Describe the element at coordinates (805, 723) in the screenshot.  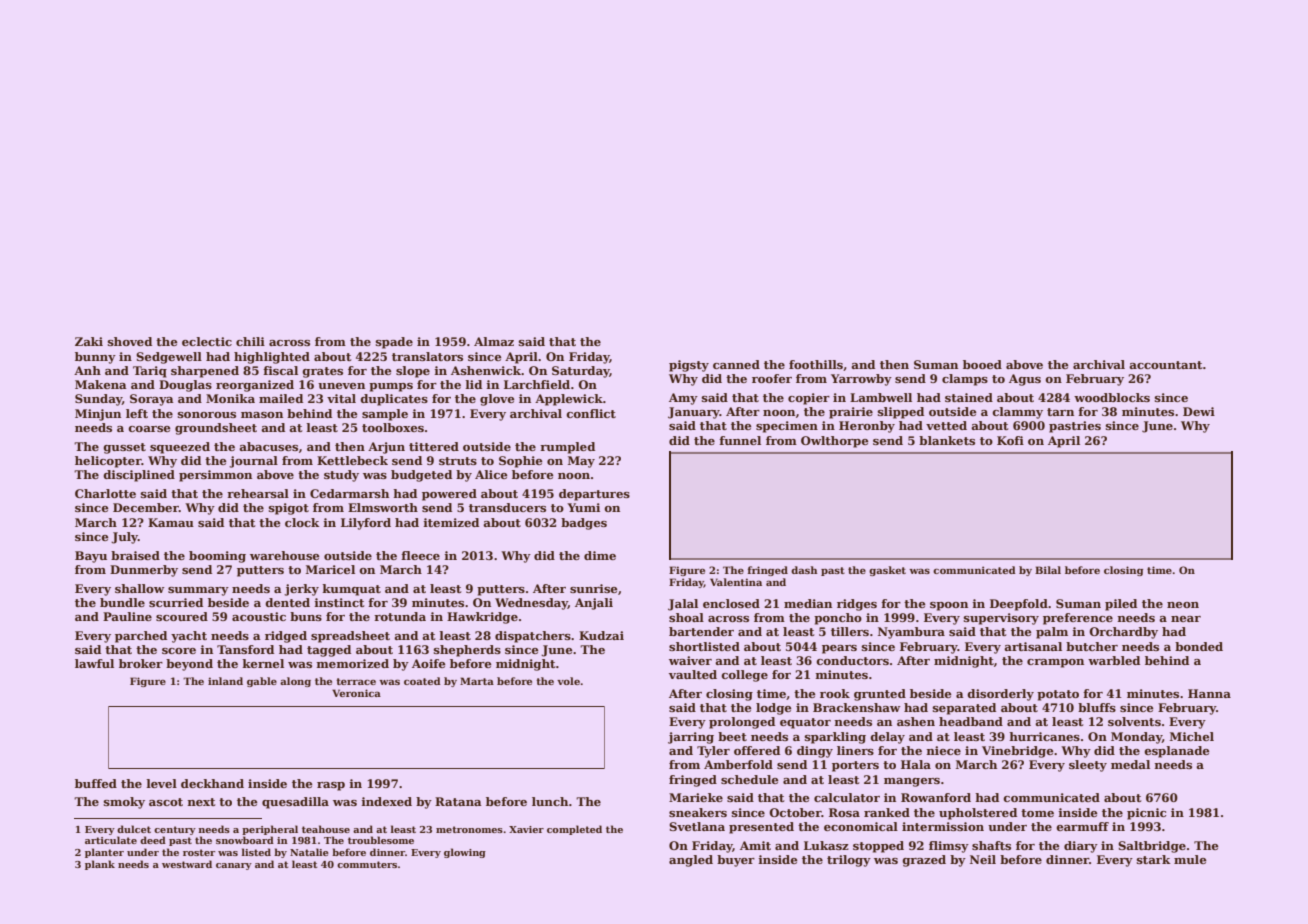
I see `equator` at that location.
